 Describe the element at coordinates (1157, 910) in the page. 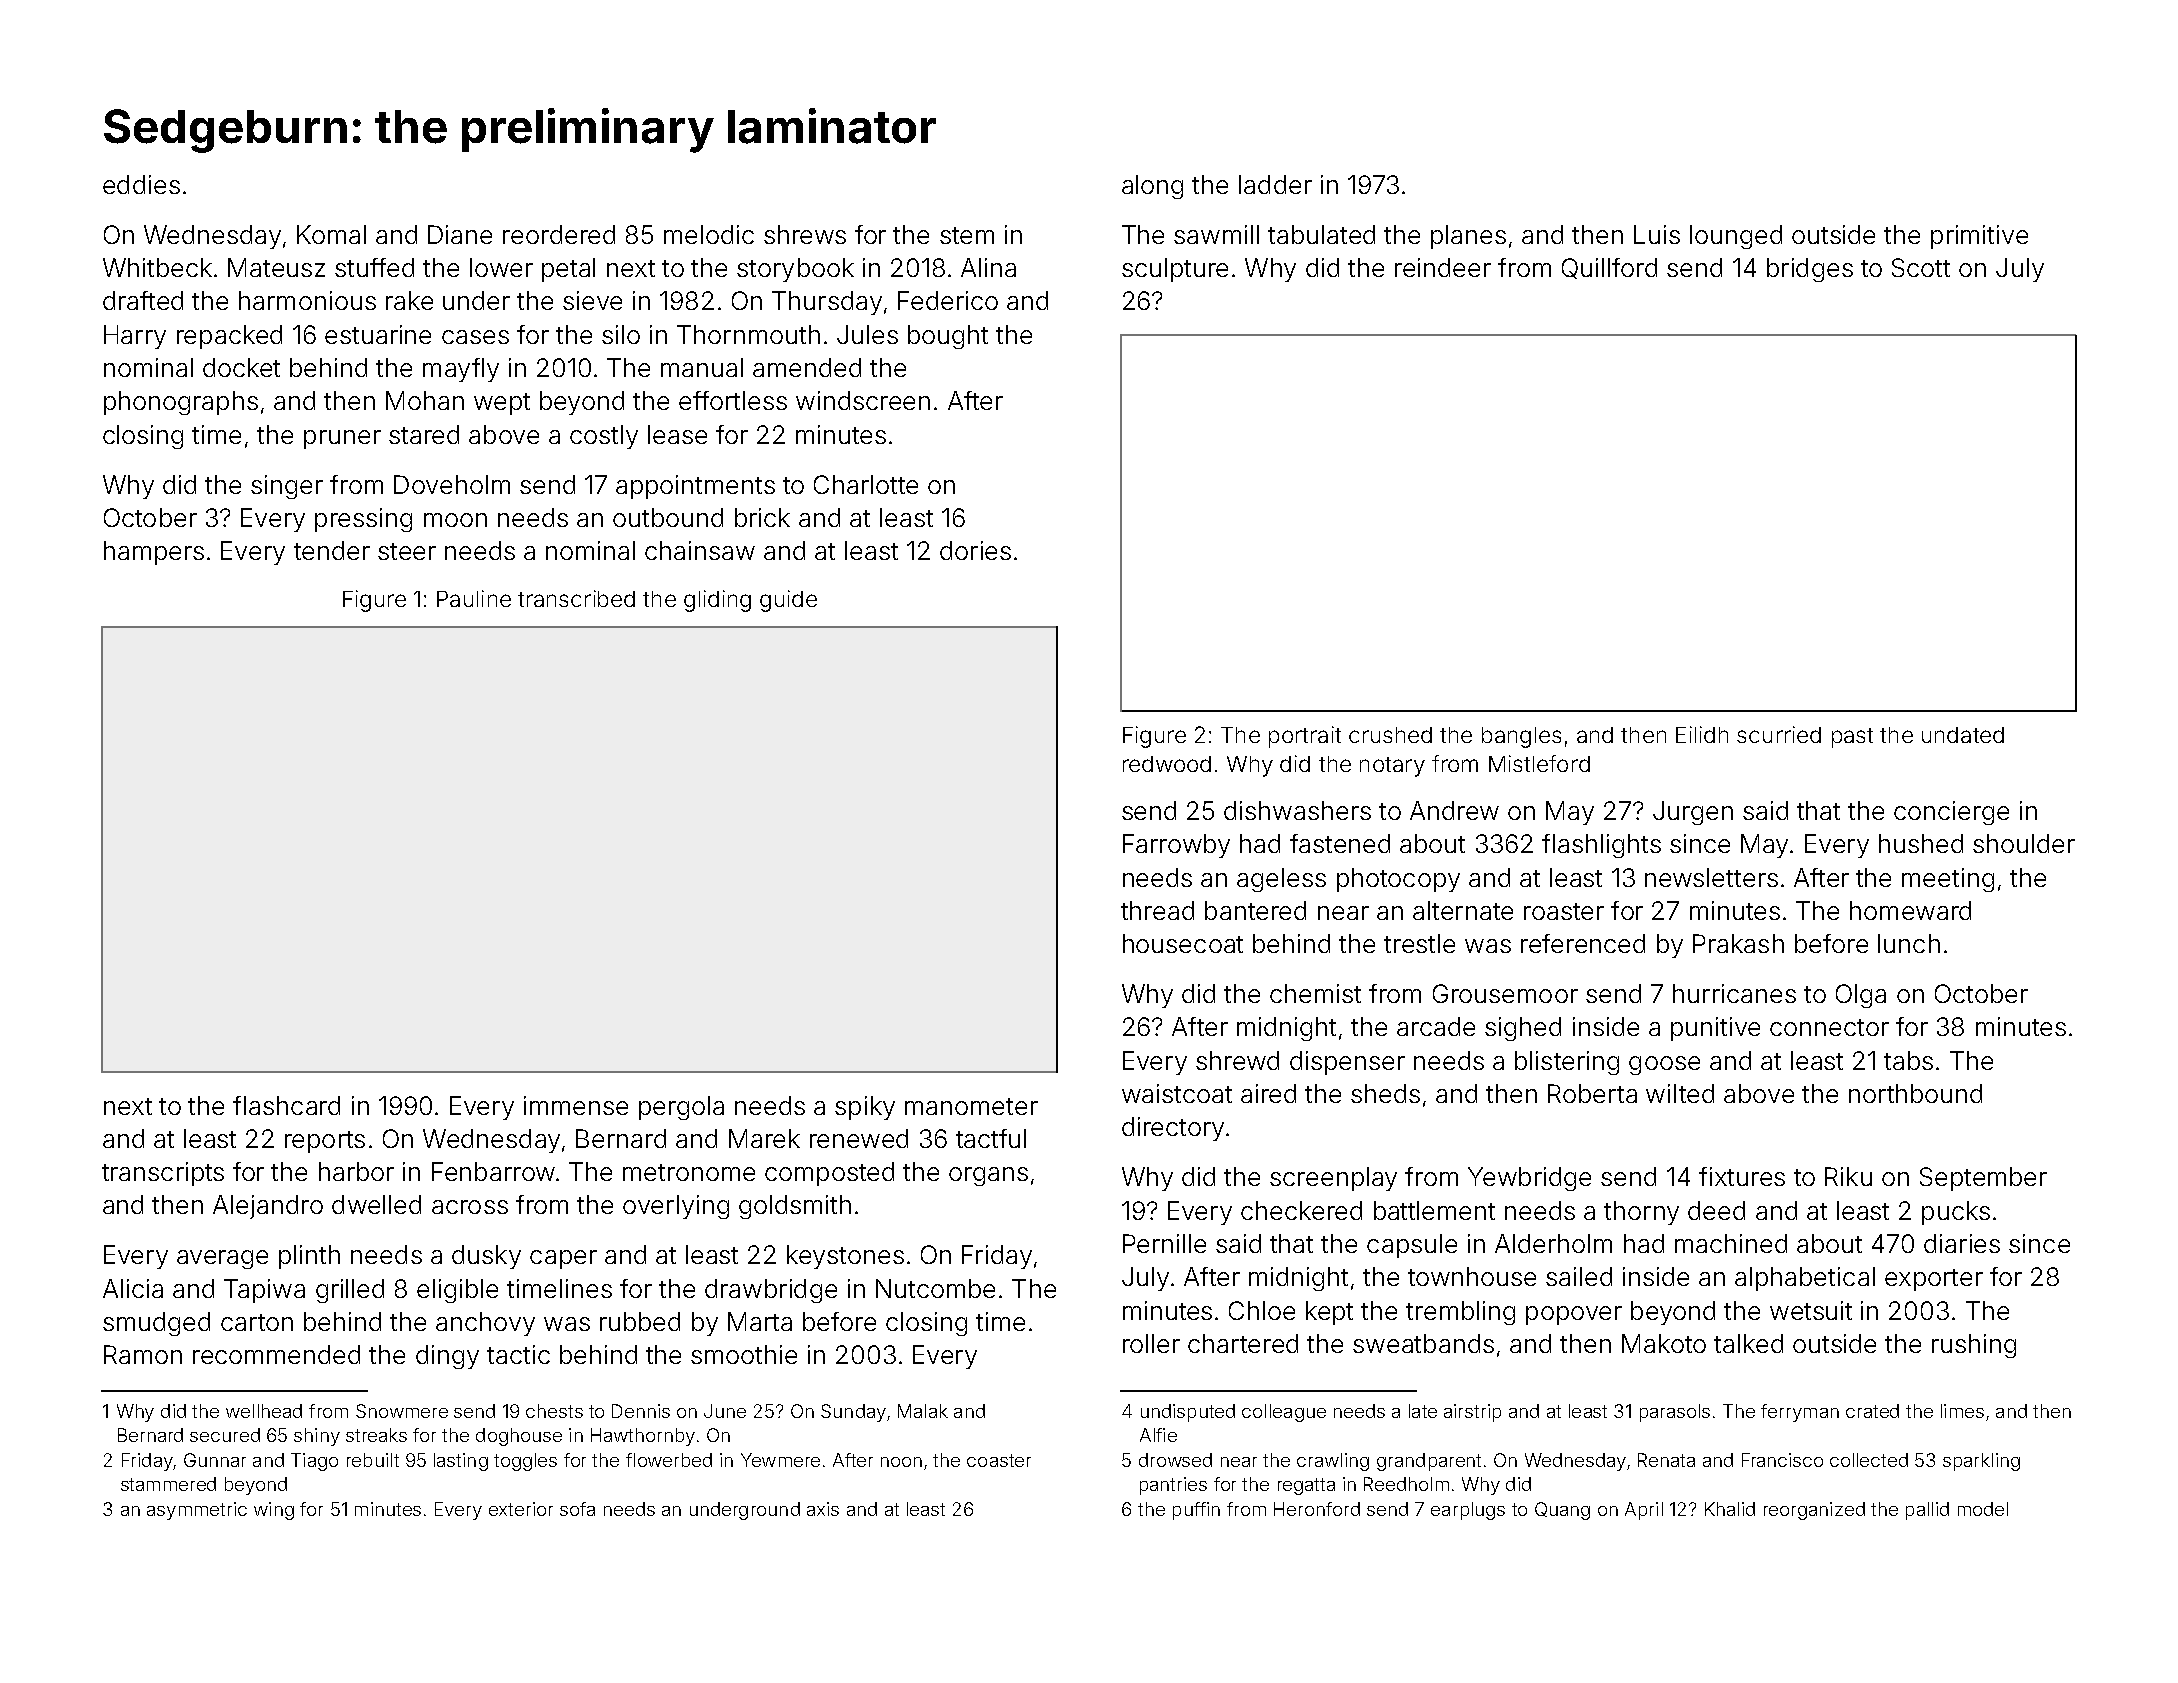

I see `thread` at that location.
